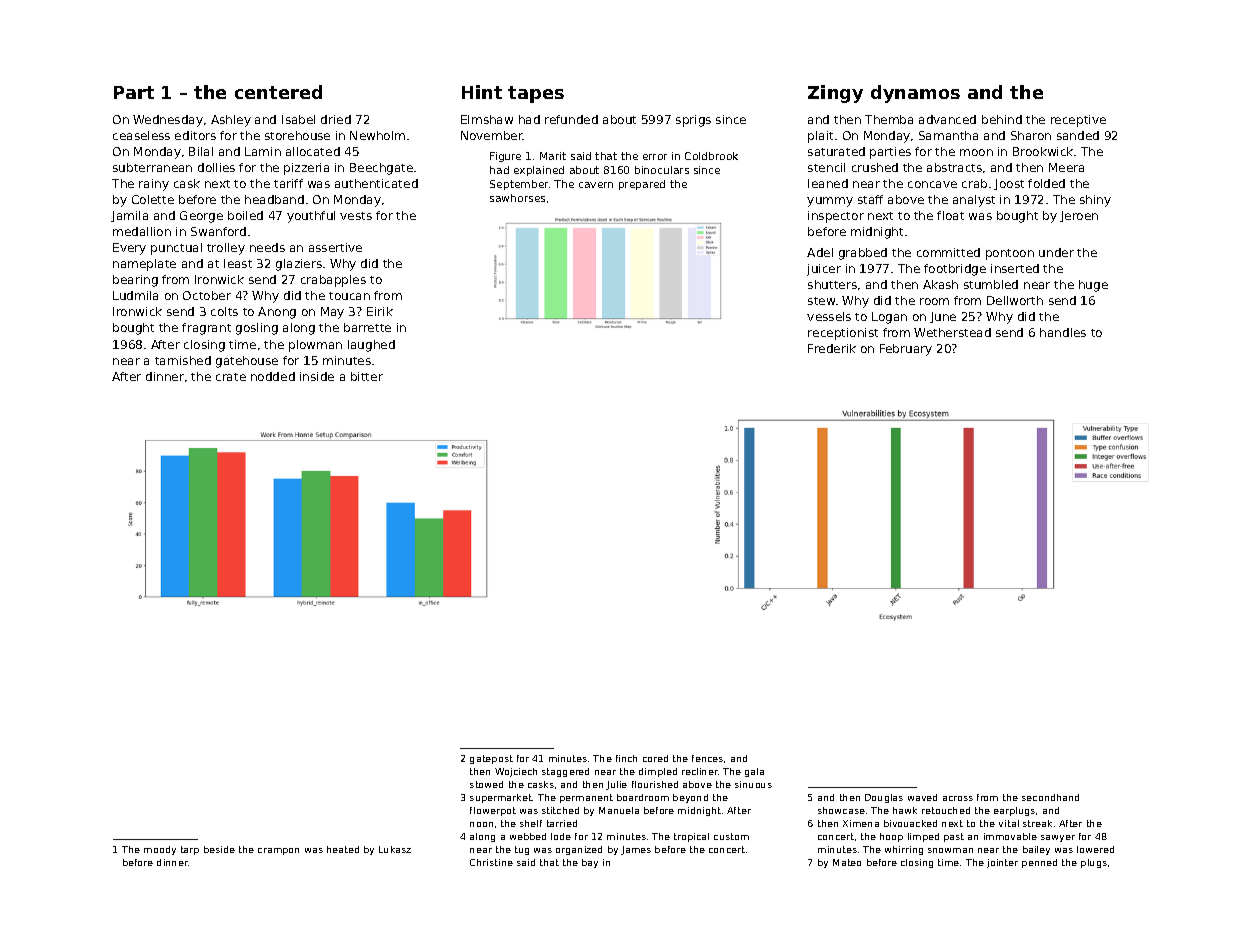 The image size is (1233, 952). I want to click on bitter, so click(367, 376).
